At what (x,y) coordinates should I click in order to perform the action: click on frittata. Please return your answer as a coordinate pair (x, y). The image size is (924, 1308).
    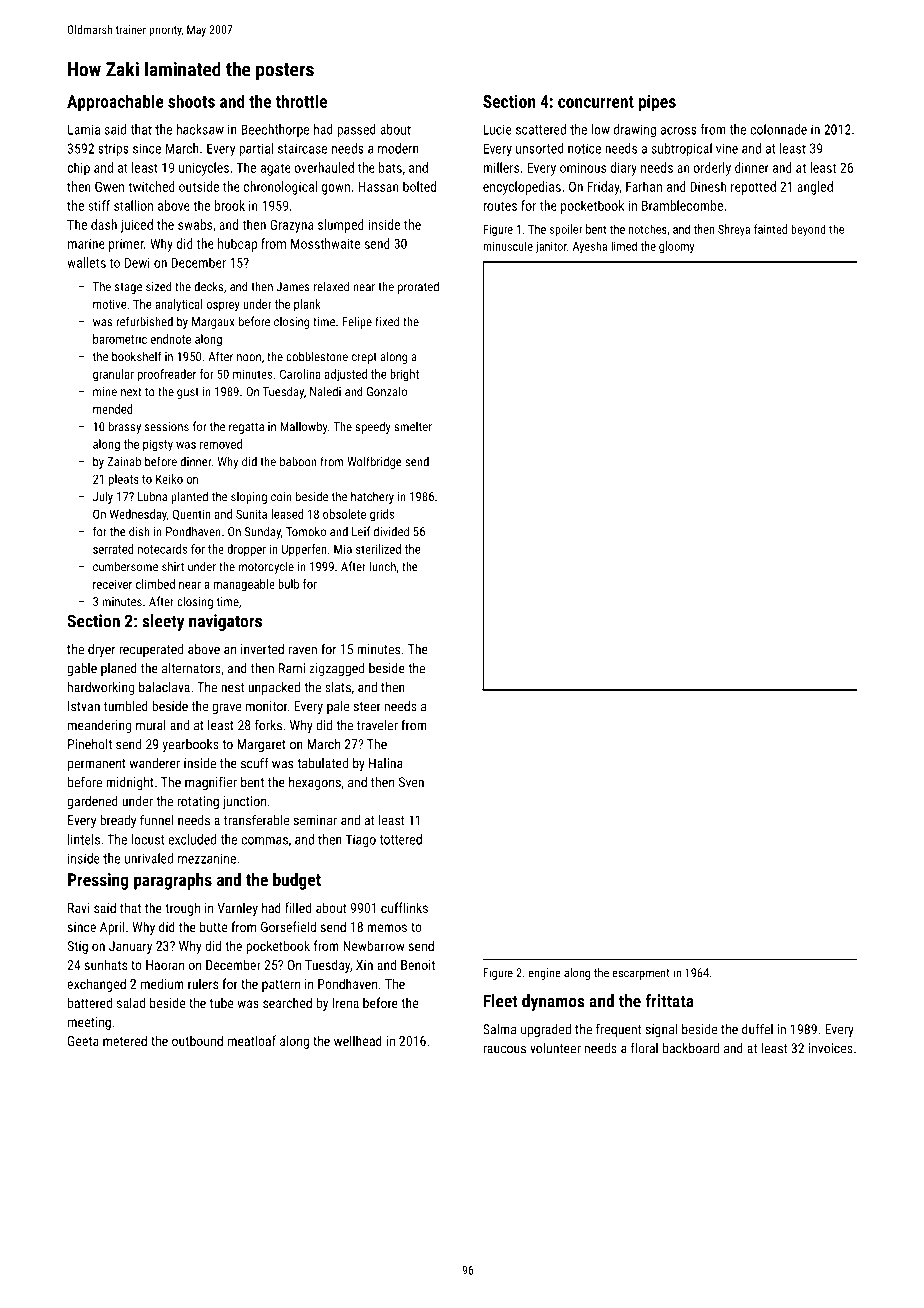
    Looking at the image, I should click on (669, 1001).
